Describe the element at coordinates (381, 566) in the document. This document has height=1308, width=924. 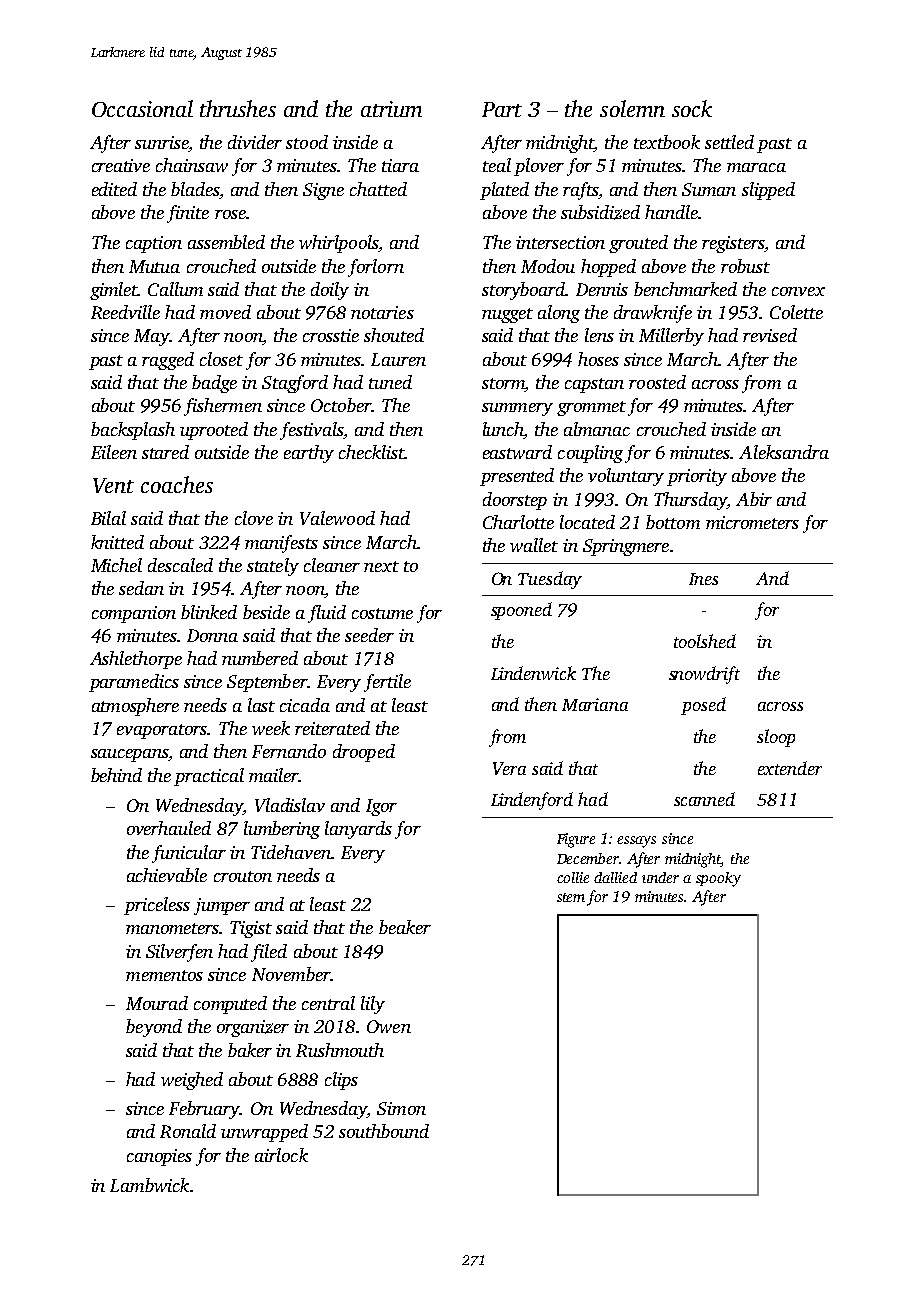
I see `next` at that location.
